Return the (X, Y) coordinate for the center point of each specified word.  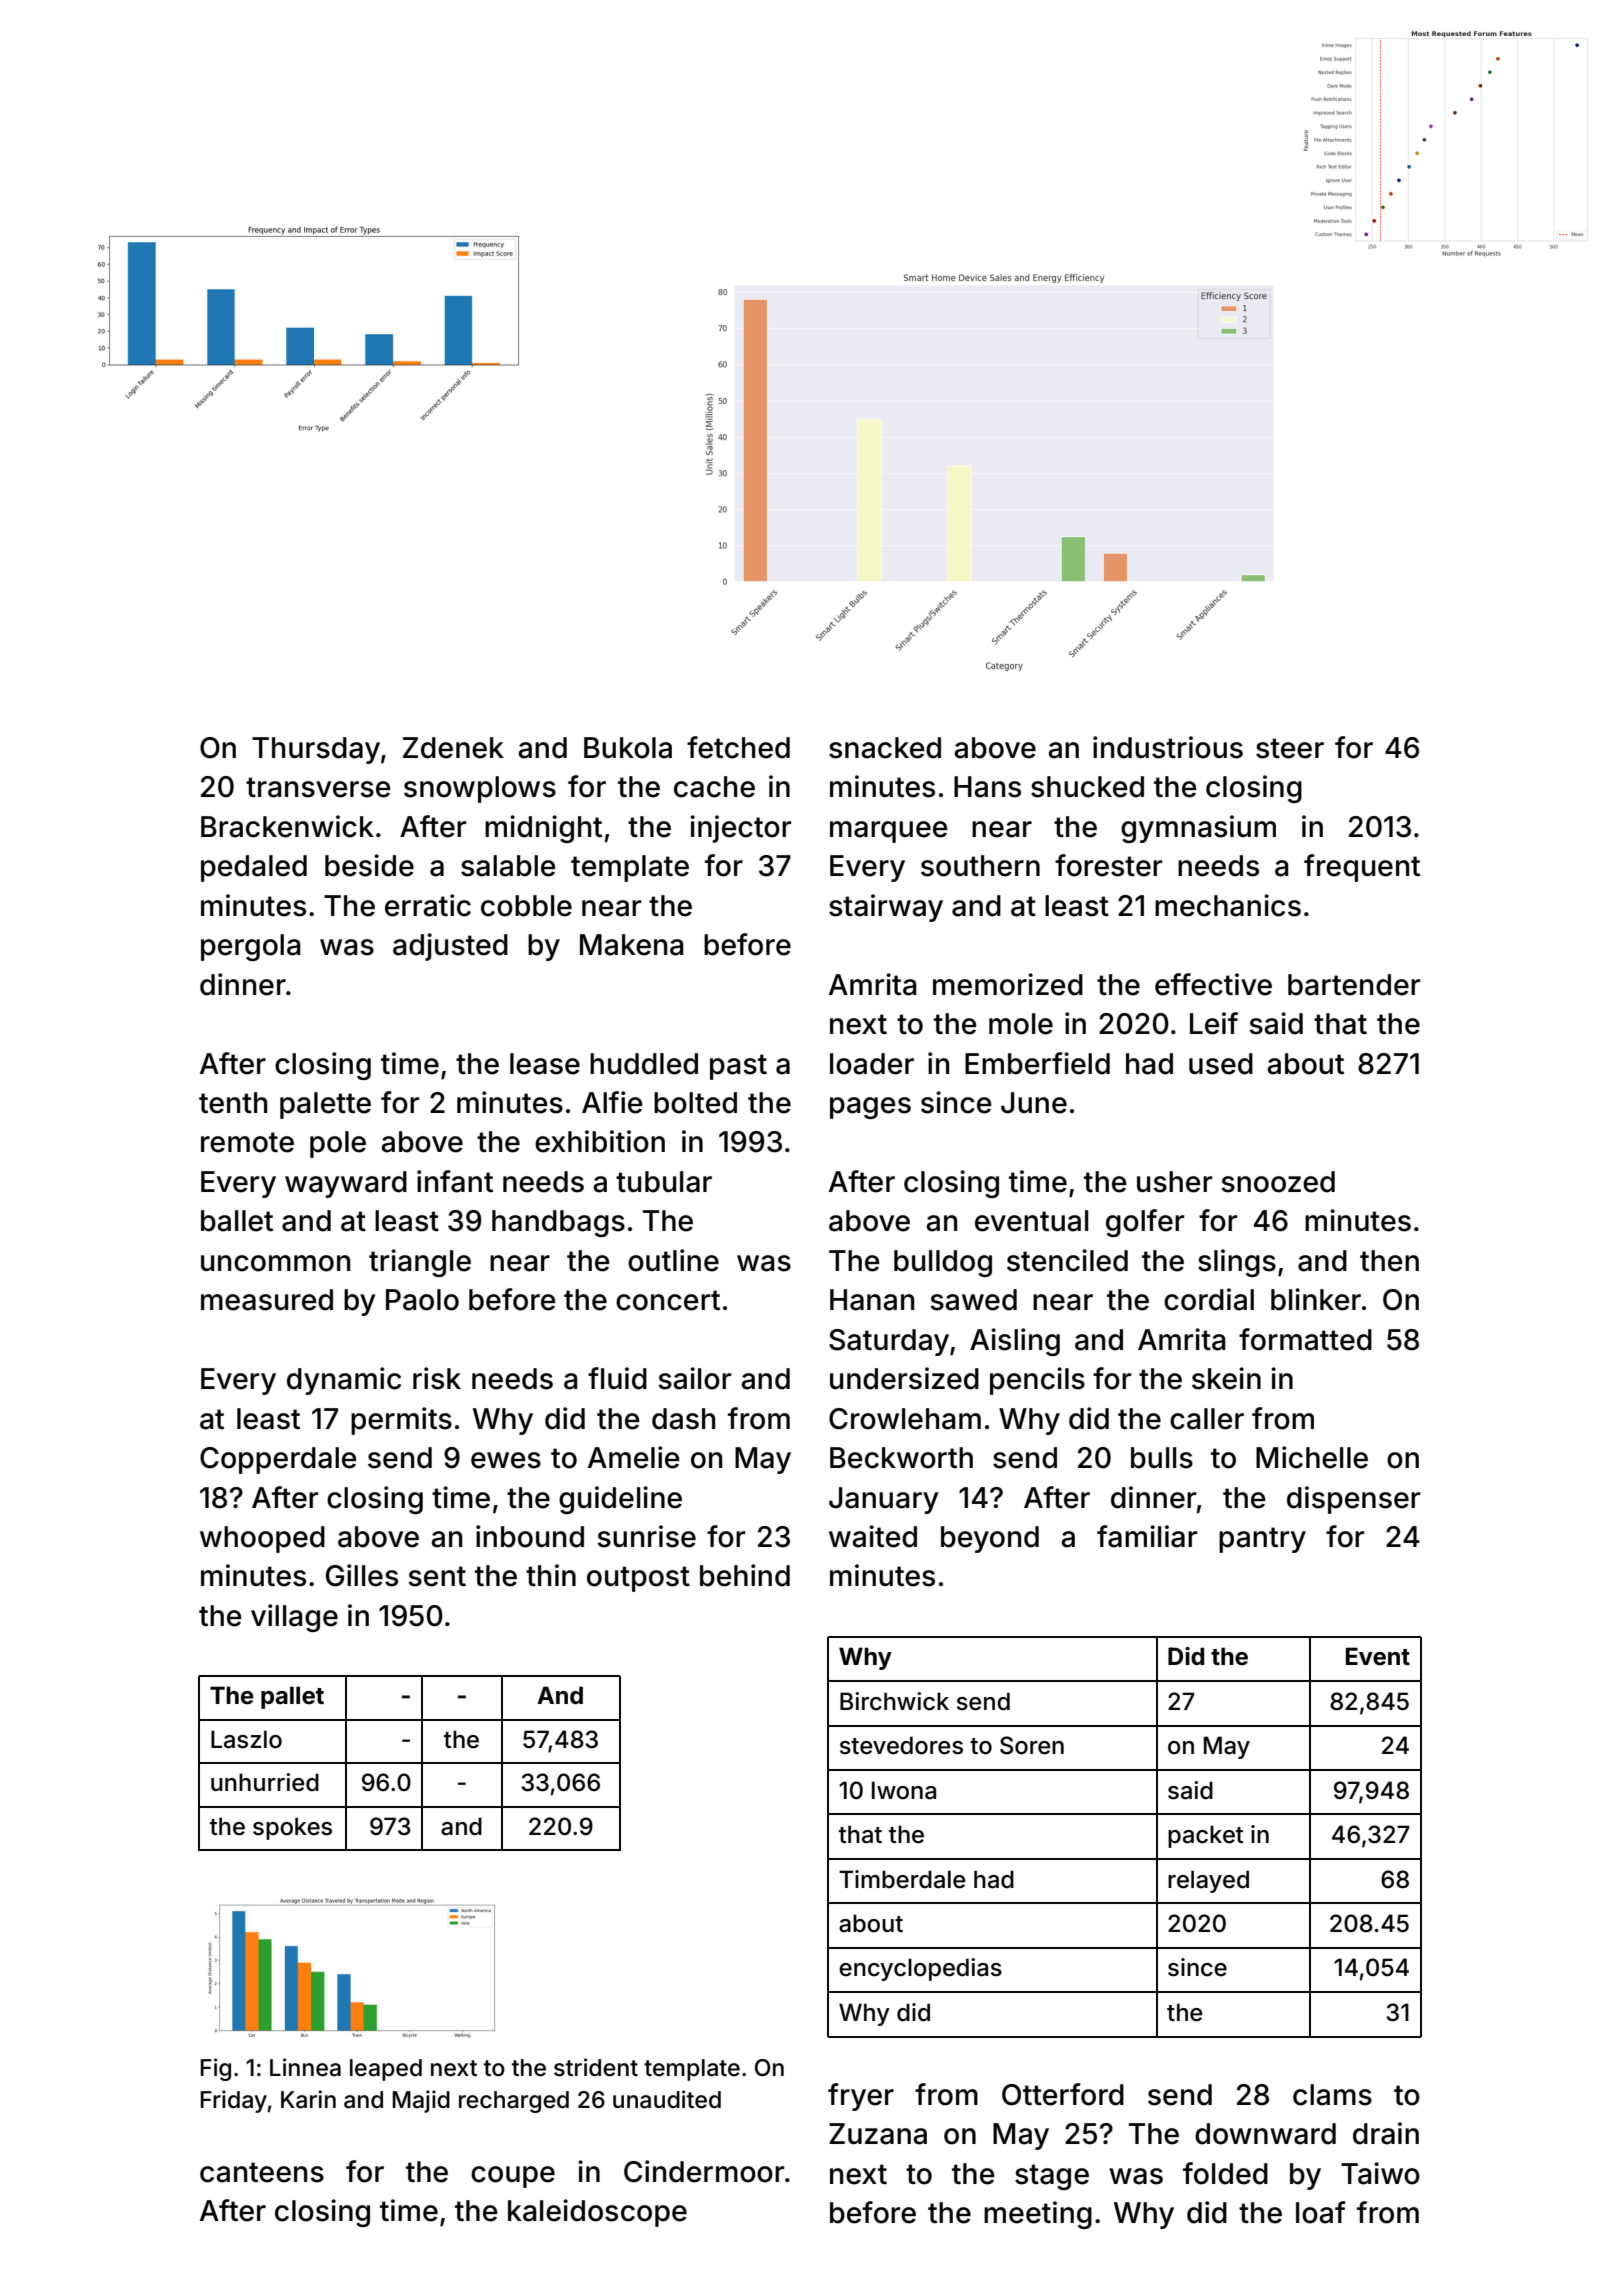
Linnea (305, 2067)
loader (872, 1064)
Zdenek (453, 748)
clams (1332, 2095)
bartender (1354, 985)
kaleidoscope (597, 2213)
